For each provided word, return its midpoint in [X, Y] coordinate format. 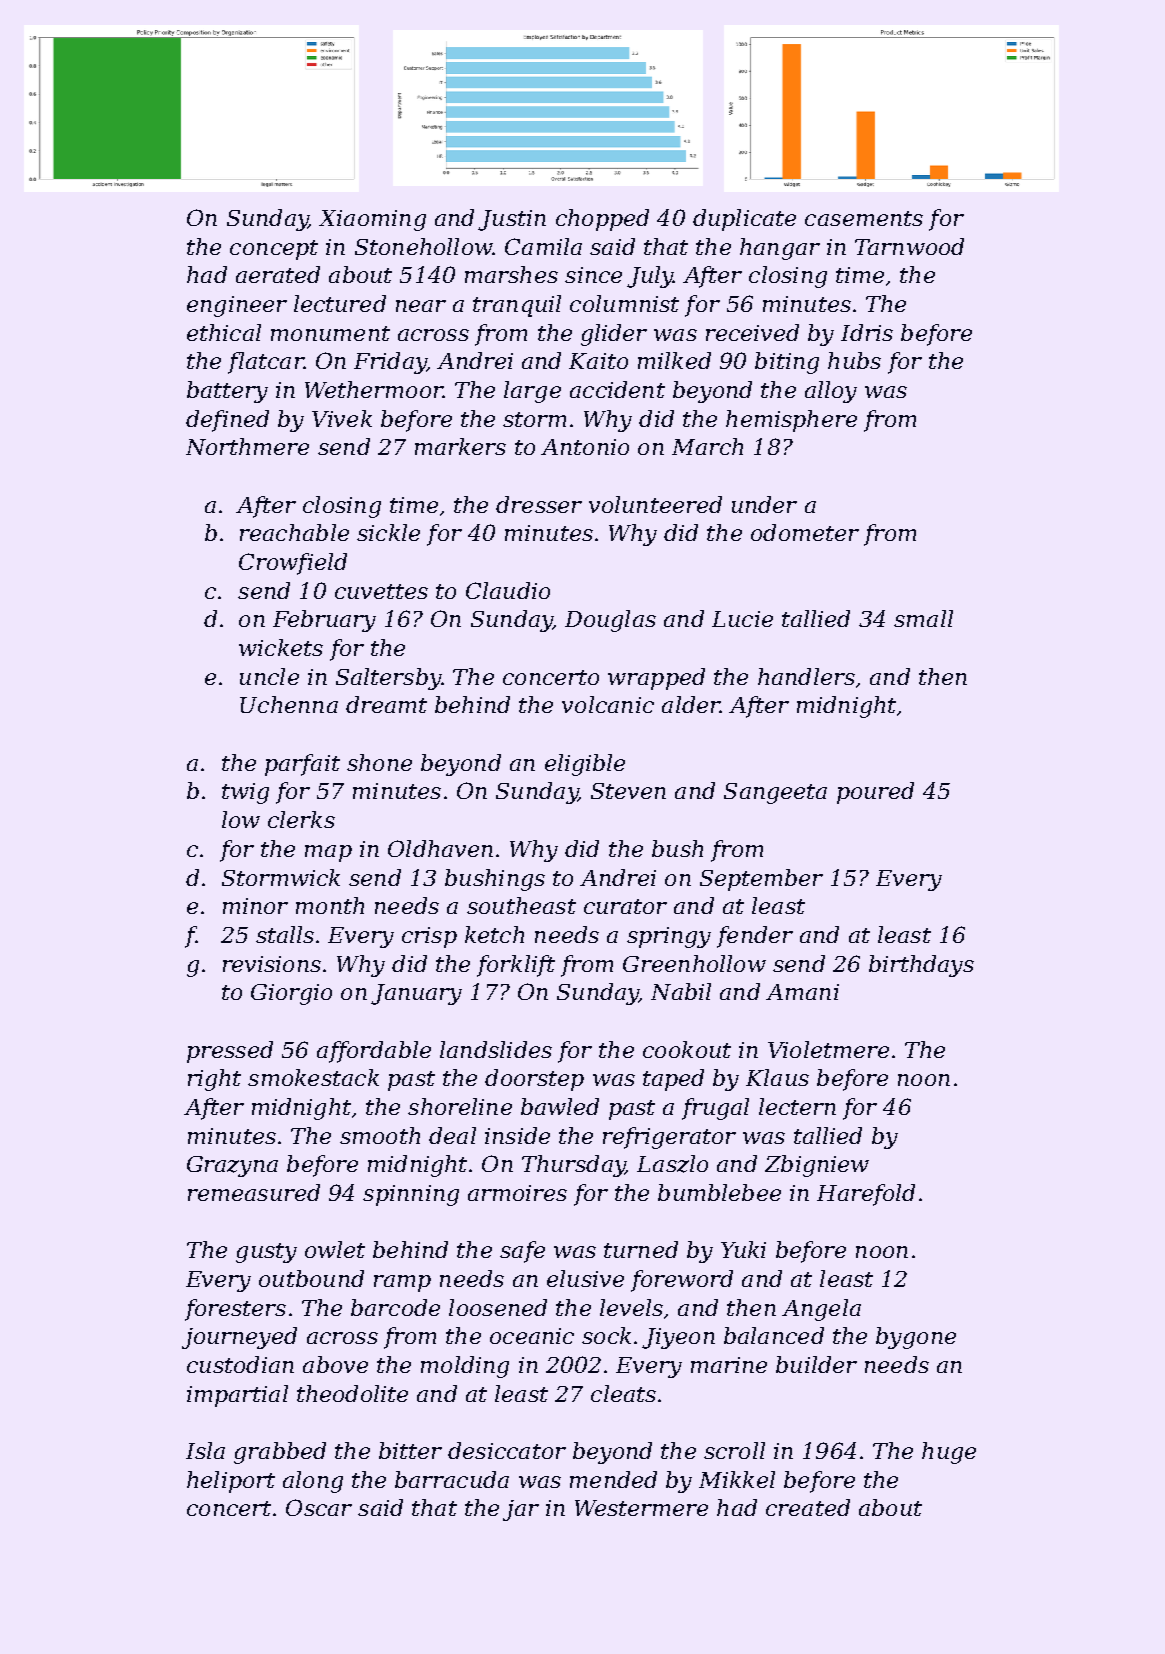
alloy [831, 392]
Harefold [866, 1195]
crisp [429, 937]
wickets [281, 647]
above [335, 1364]
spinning [411, 1195]
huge [949, 1453]
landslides [496, 1049]
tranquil [517, 306]
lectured [340, 303]
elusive [585, 1278]
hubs [854, 360]
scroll [734, 1450]
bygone [916, 1338]
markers [460, 446]
